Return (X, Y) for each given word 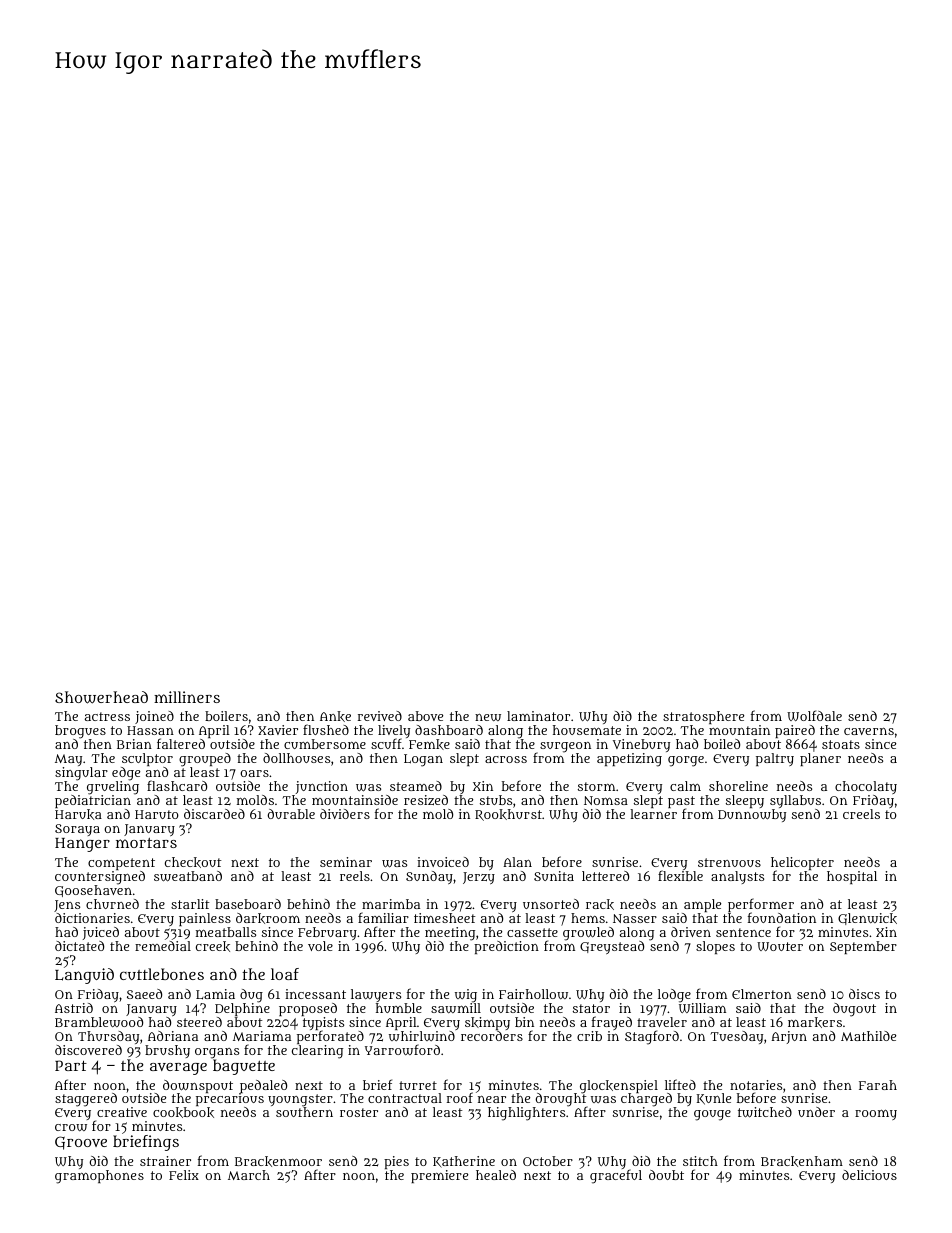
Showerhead (101, 697)
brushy (167, 1051)
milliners (187, 697)
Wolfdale (814, 715)
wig (466, 996)
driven (691, 932)
